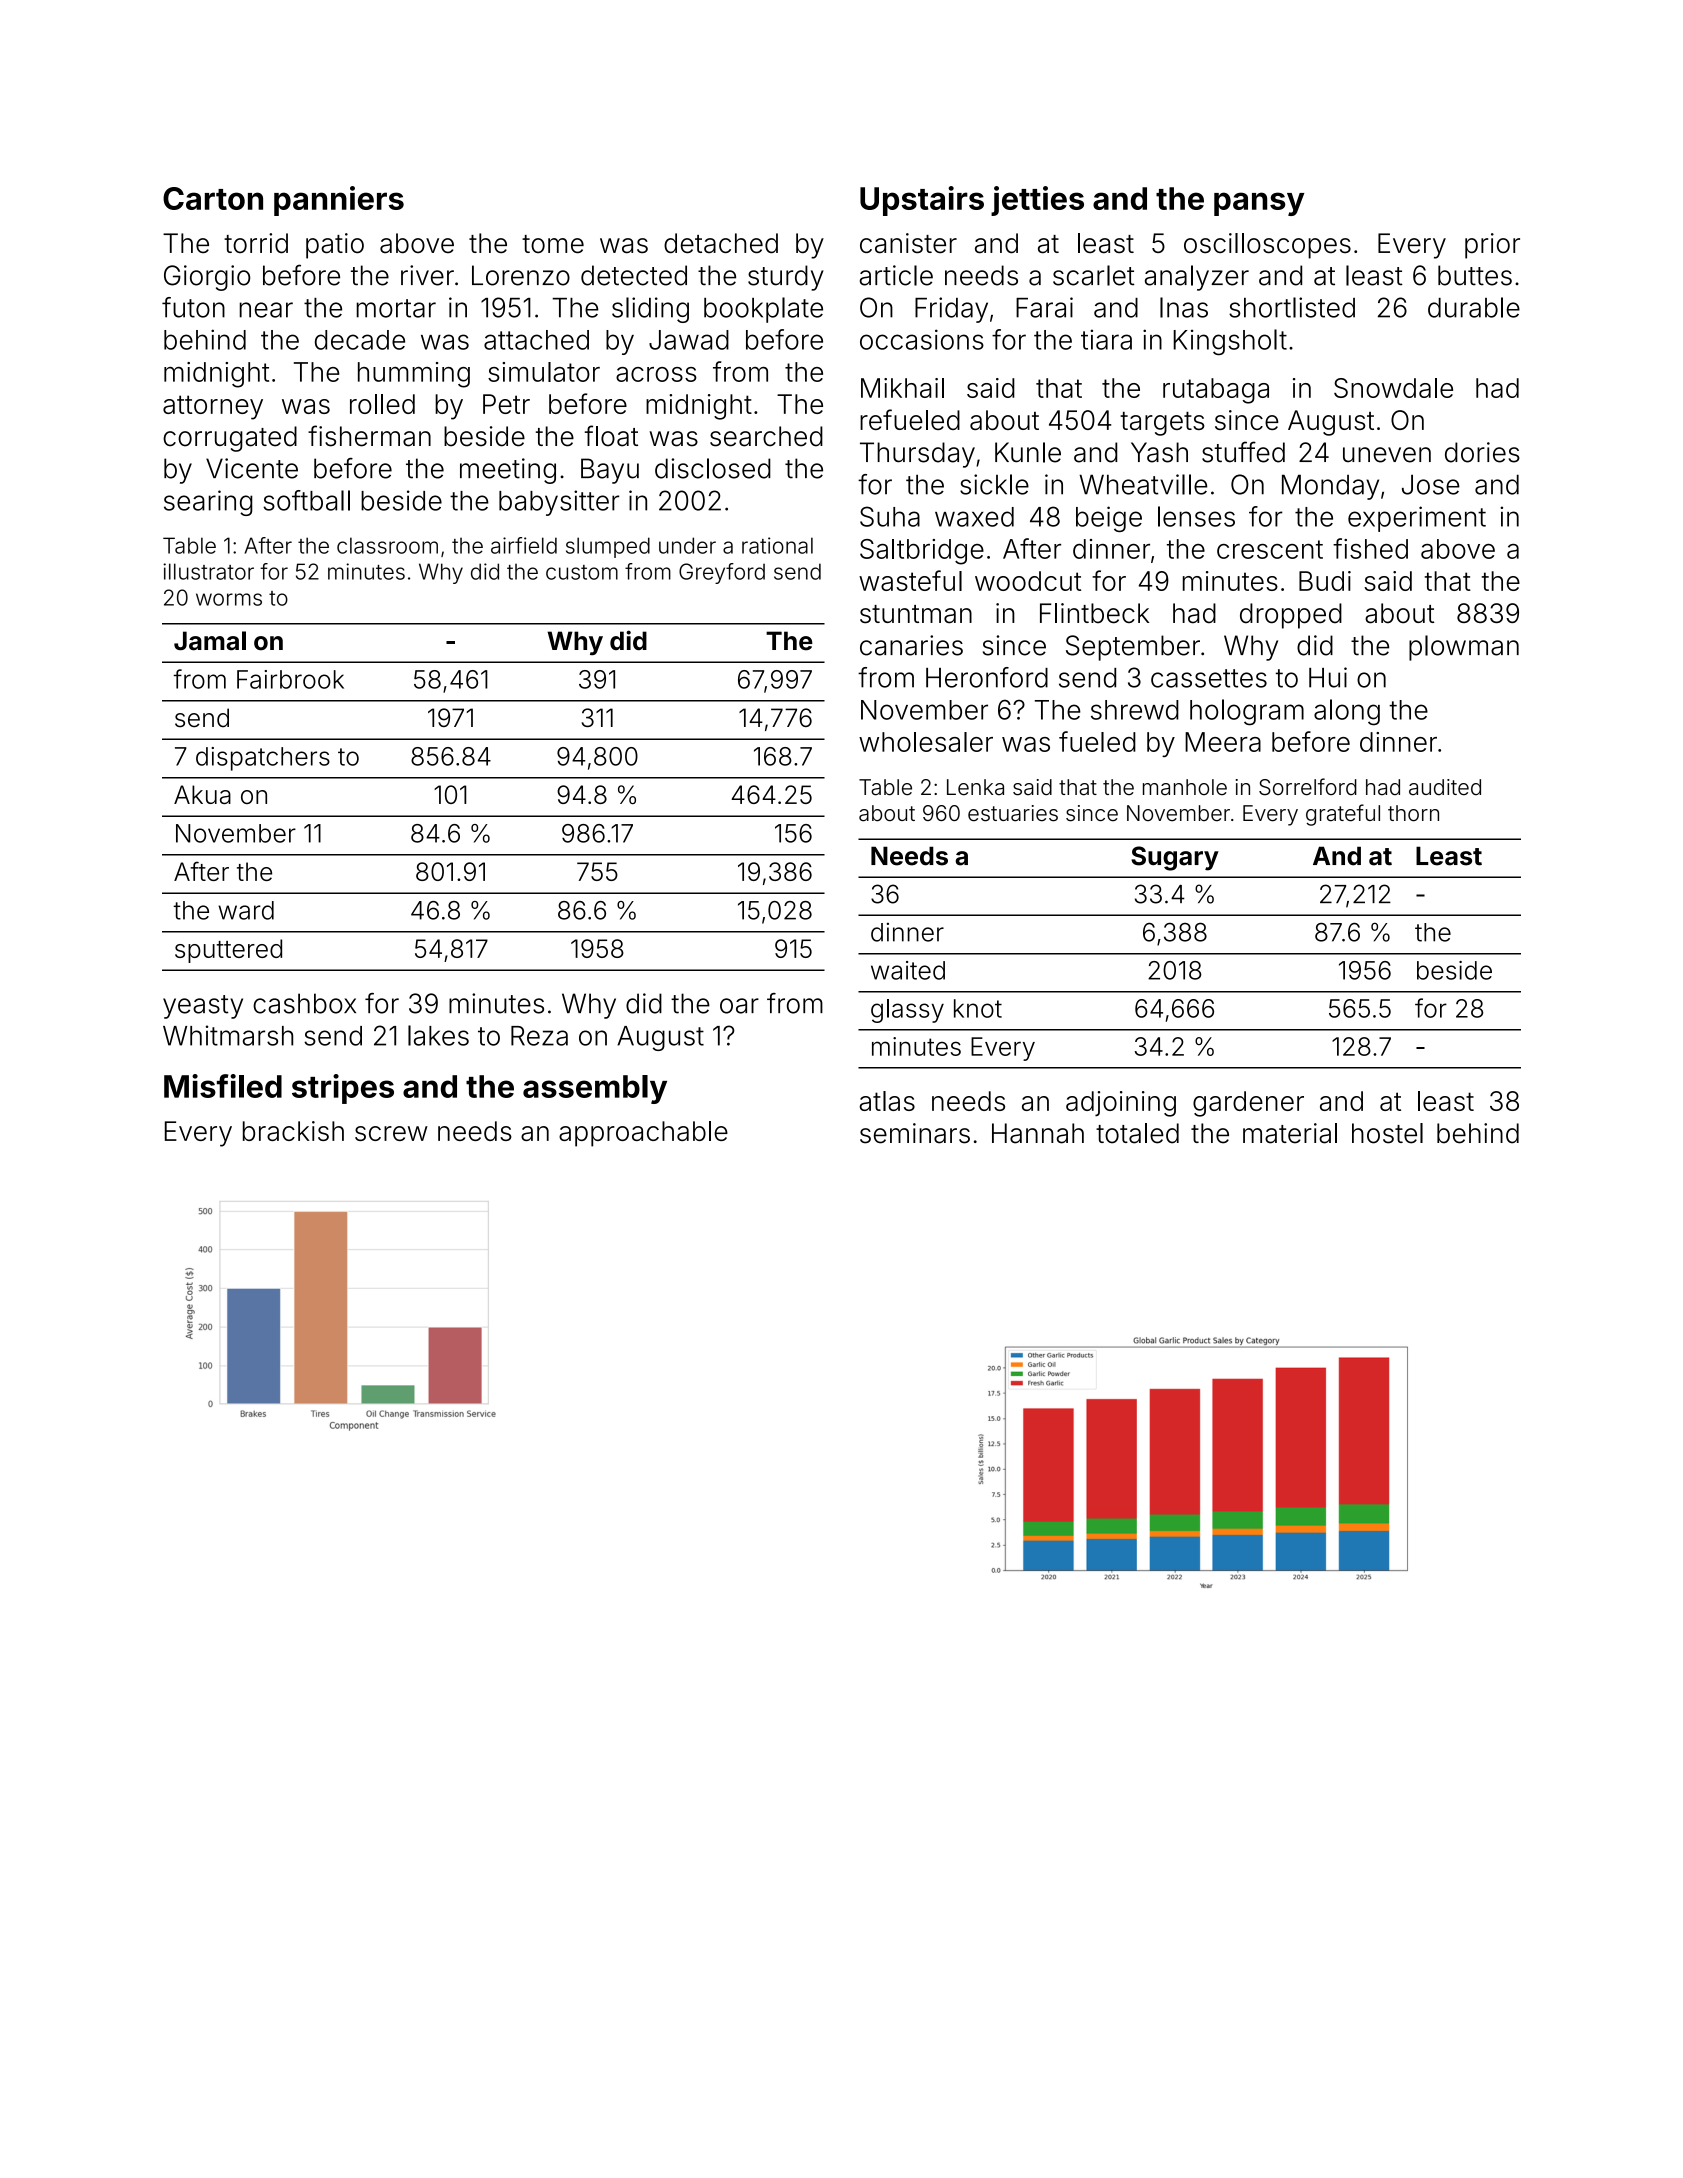 The image size is (1683, 2178). What do you see at coordinates (1259, 204) in the image?
I see `pansy` at bounding box center [1259, 204].
